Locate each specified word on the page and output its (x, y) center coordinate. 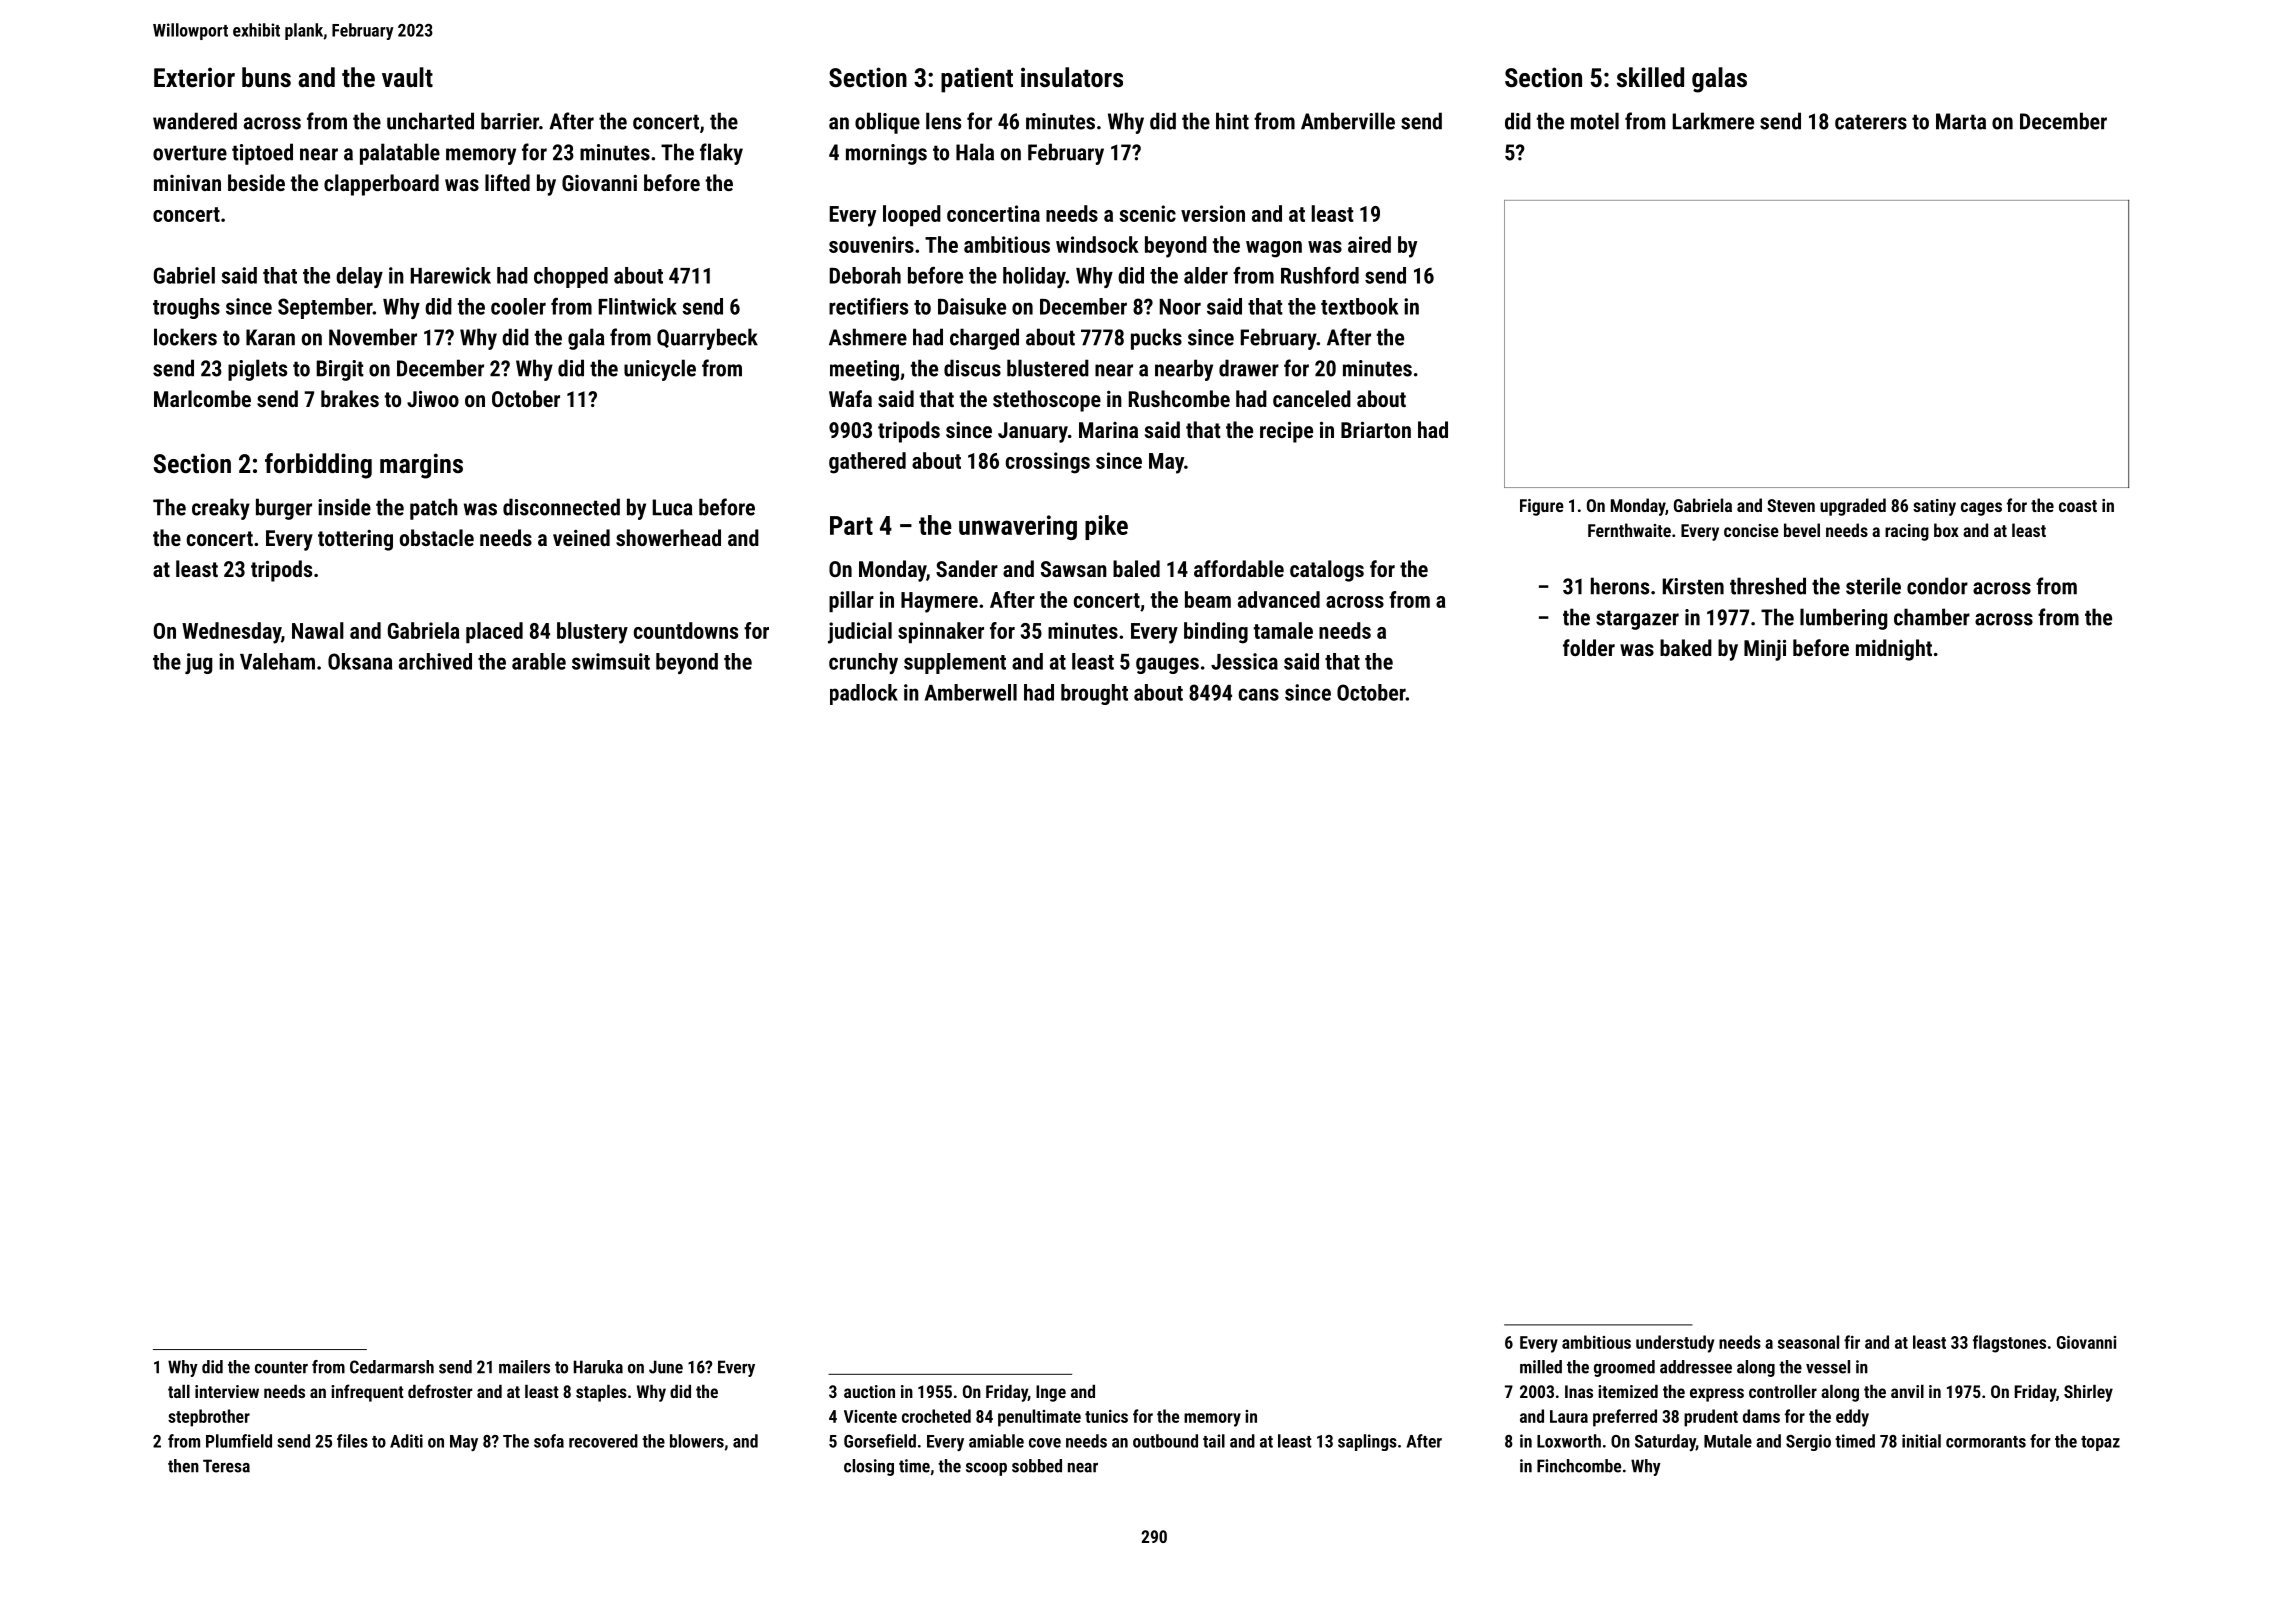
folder (1589, 647)
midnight (1894, 650)
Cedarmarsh (392, 1367)
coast (2078, 506)
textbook (1359, 306)
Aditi (406, 1441)
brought (1094, 694)
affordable (1239, 568)
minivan (187, 183)
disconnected (561, 507)
